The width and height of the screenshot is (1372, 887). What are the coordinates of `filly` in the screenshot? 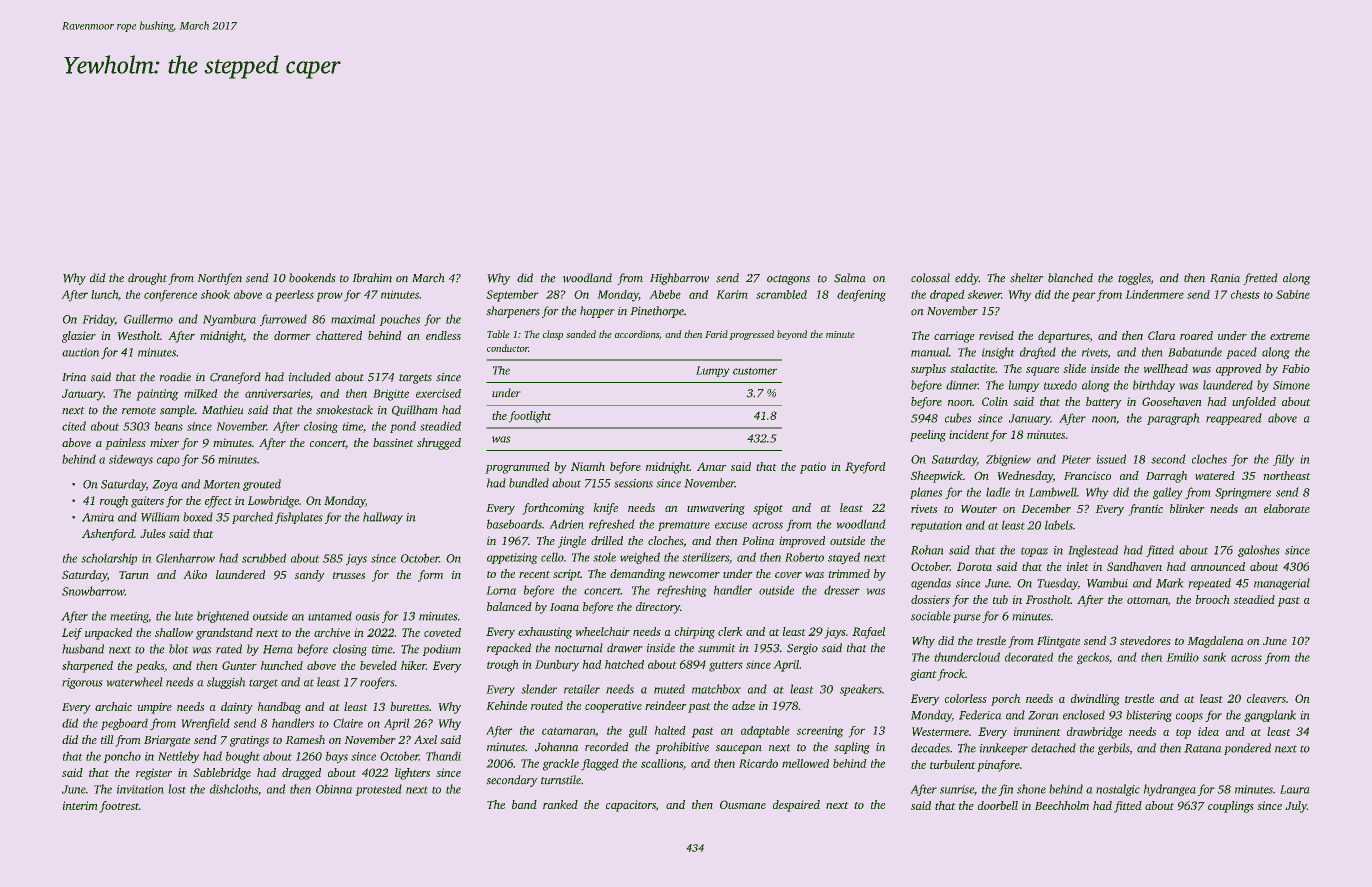 It's located at (1283, 460).
